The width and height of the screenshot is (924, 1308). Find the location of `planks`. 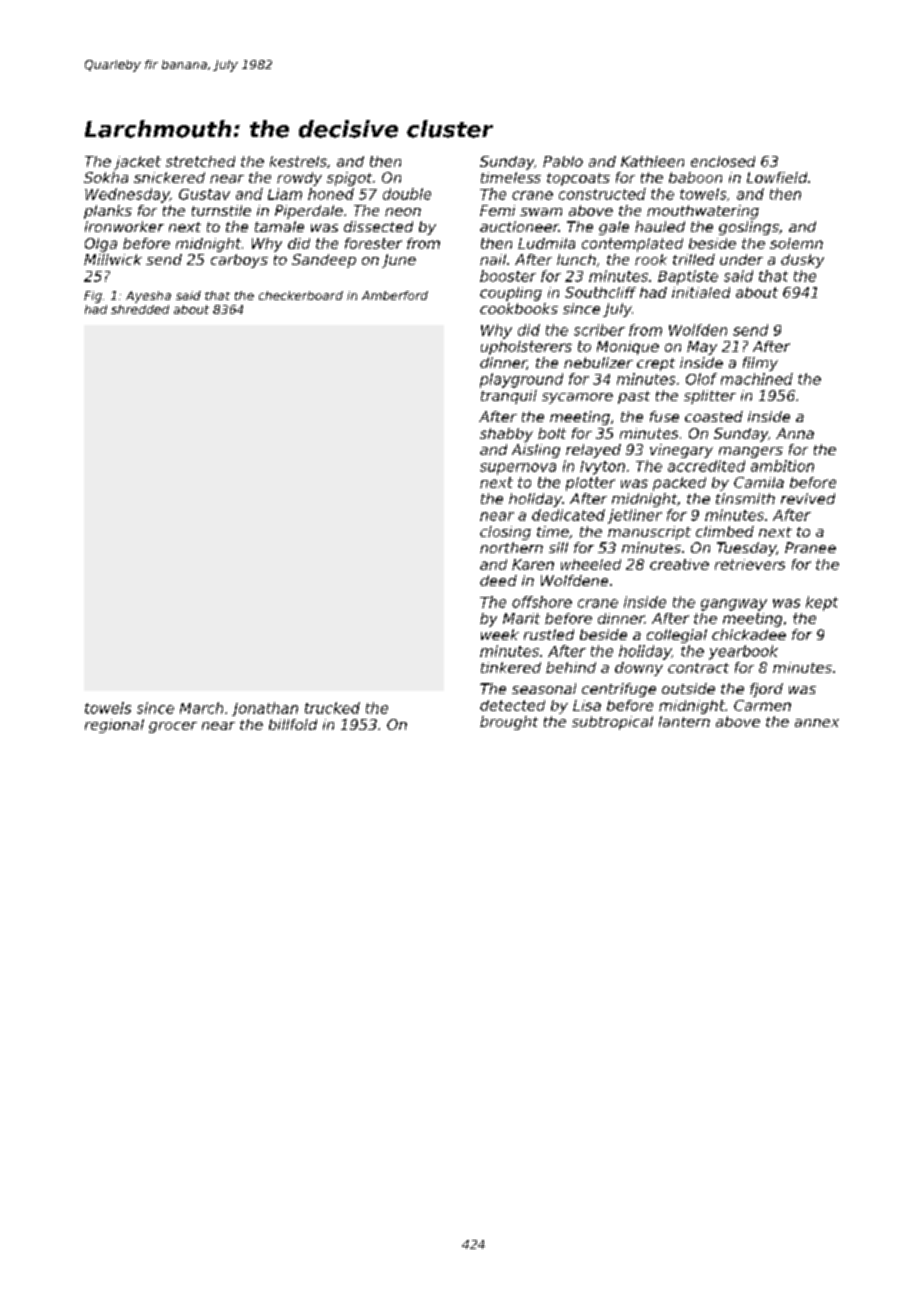

planks is located at coordinates (108, 212).
